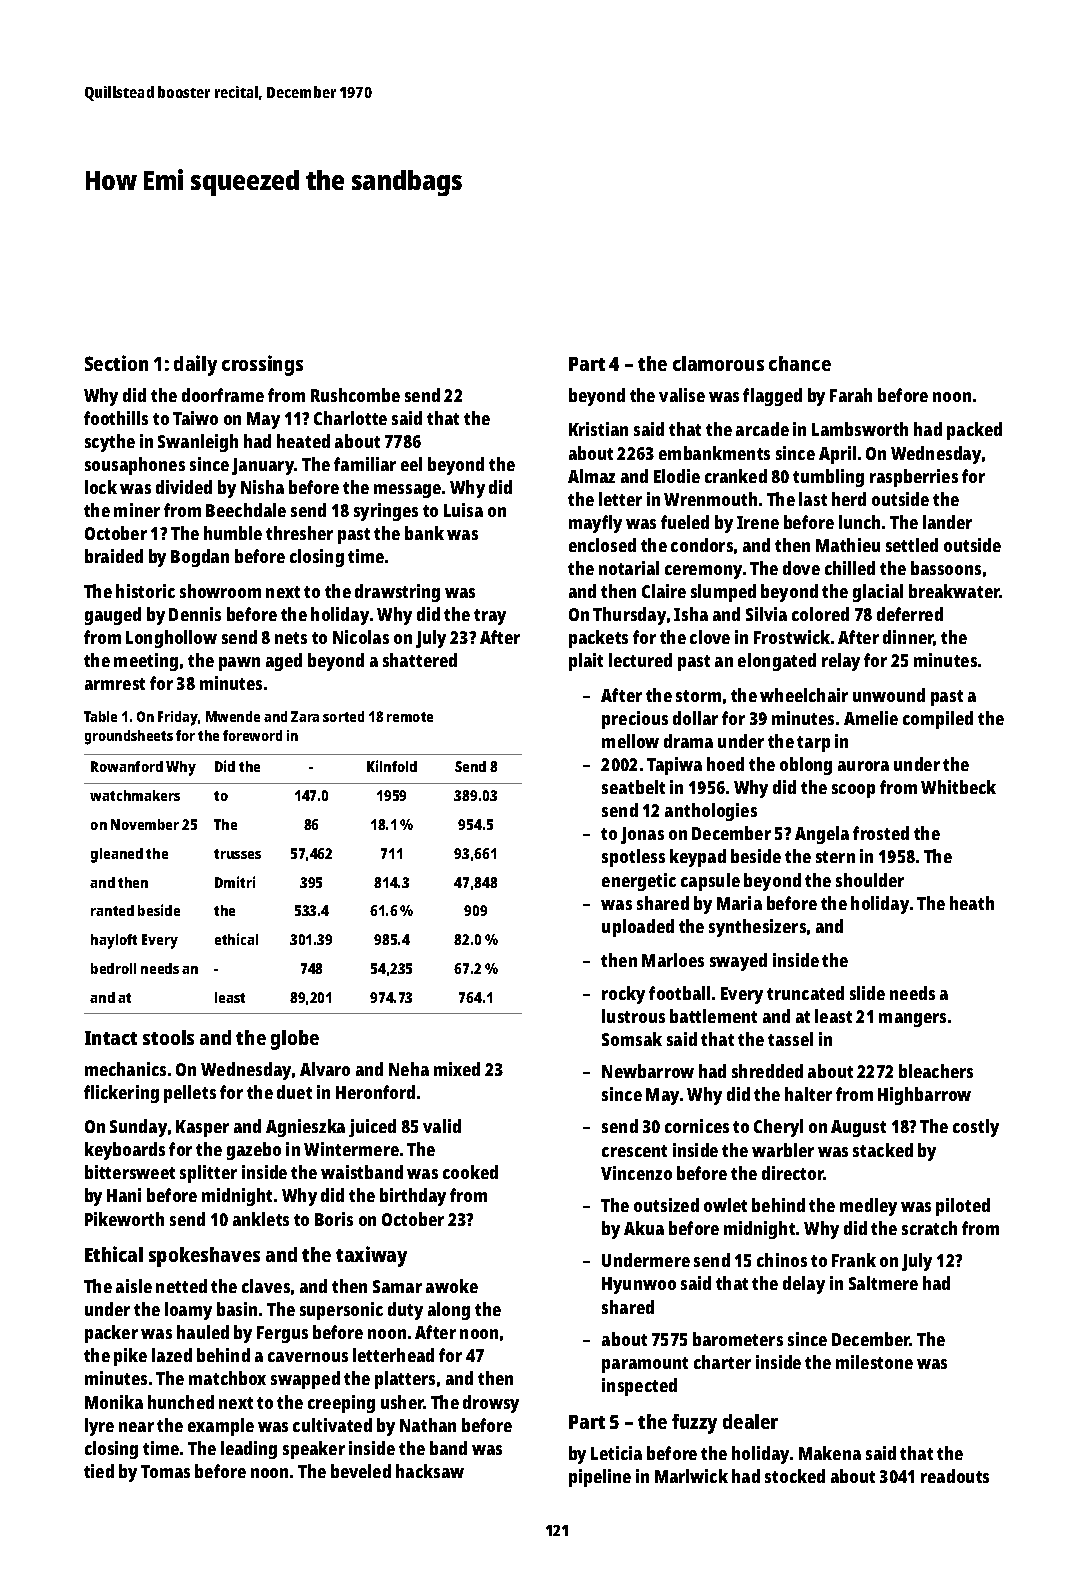 This document has height=1579, width=1090. Describe the element at coordinates (198, 443) in the document. I see `Swanleigh` at that location.
